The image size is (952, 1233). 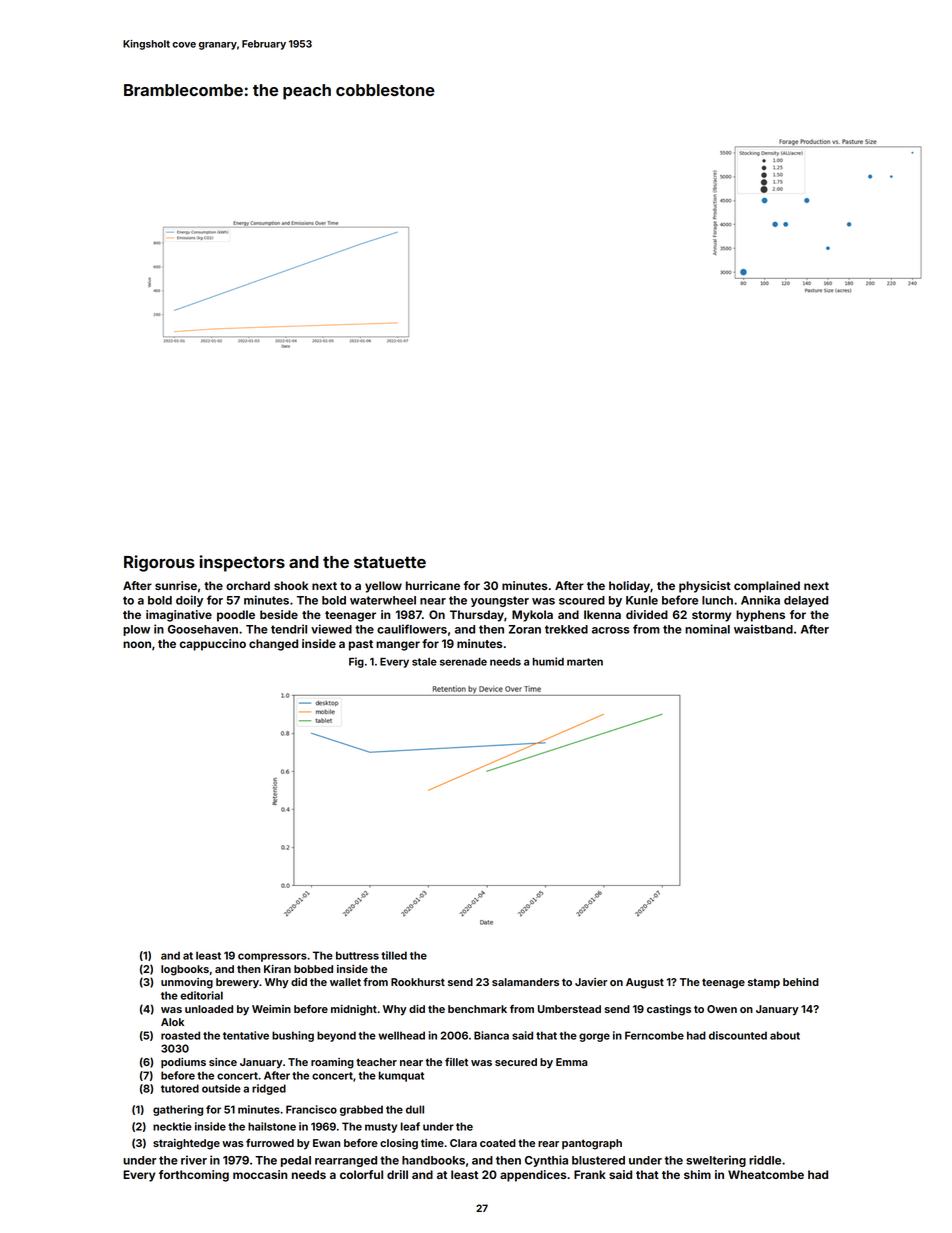 What do you see at coordinates (591, 982) in the screenshot?
I see `Javier` at bounding box center [591, 982].
